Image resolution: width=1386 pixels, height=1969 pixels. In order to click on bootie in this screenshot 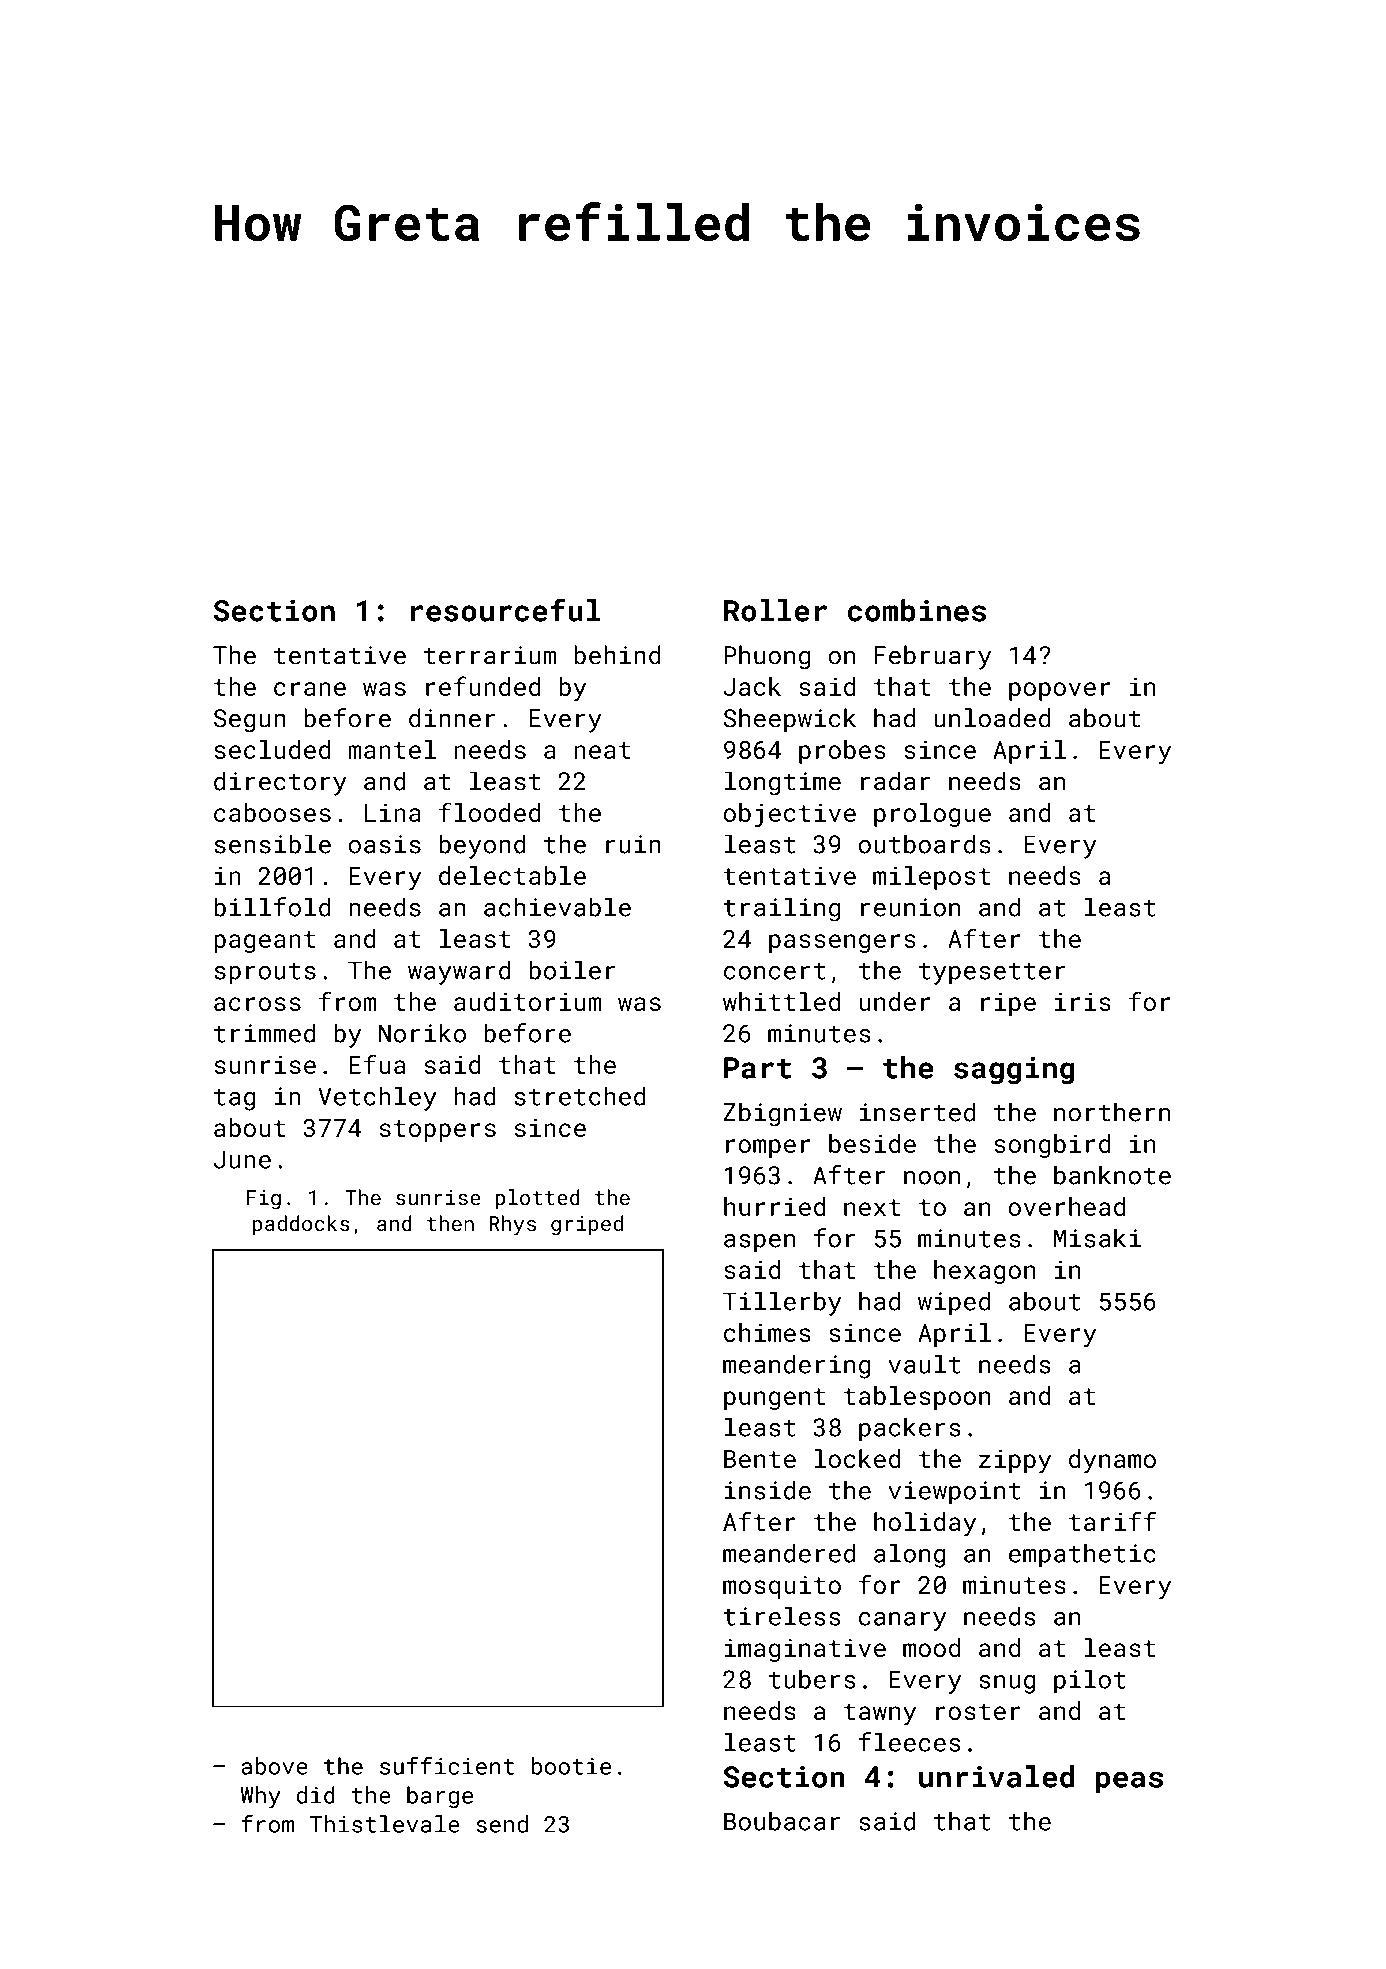, I will do `click(571, 1766)`.
